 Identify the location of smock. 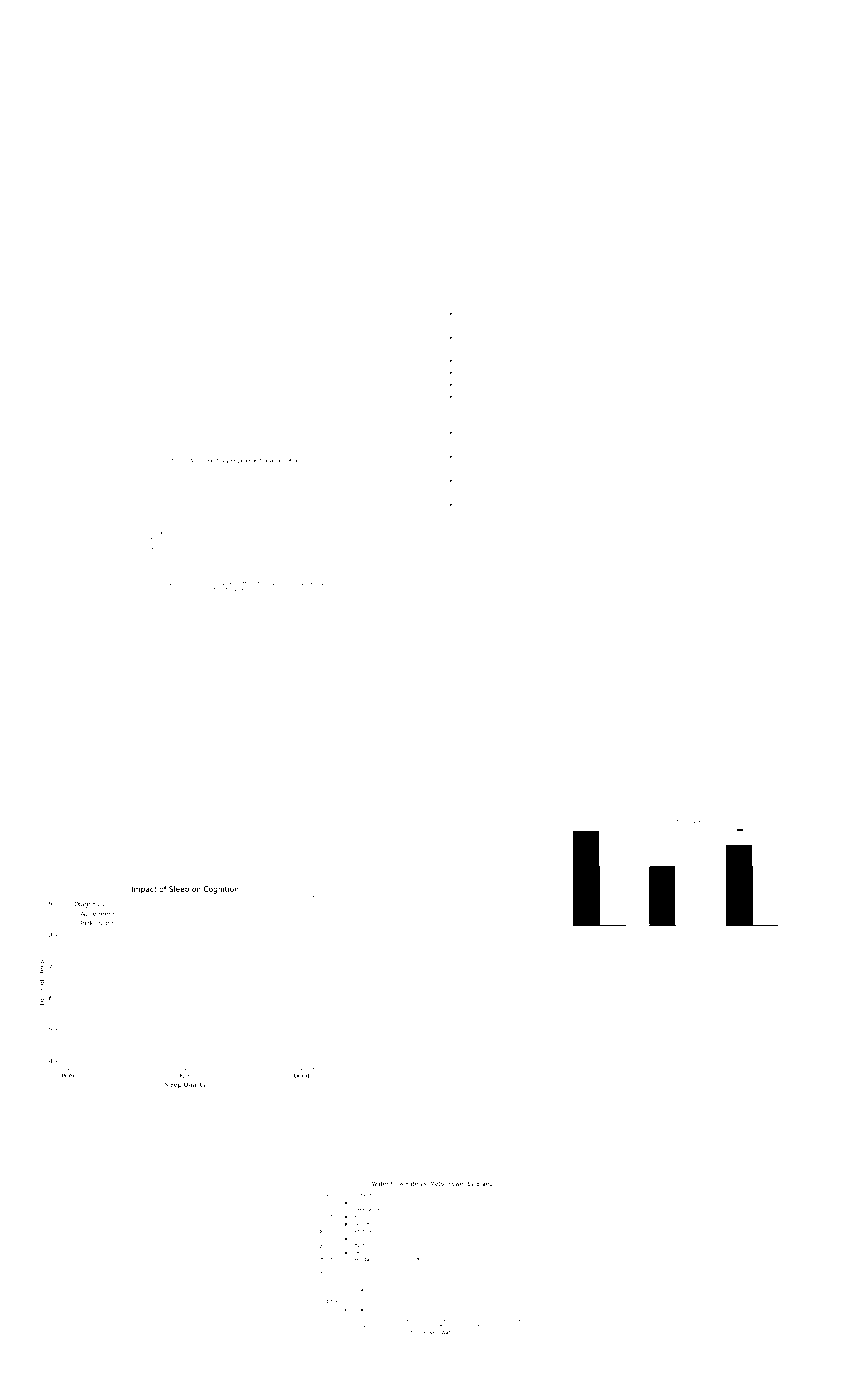
(711, 635).
